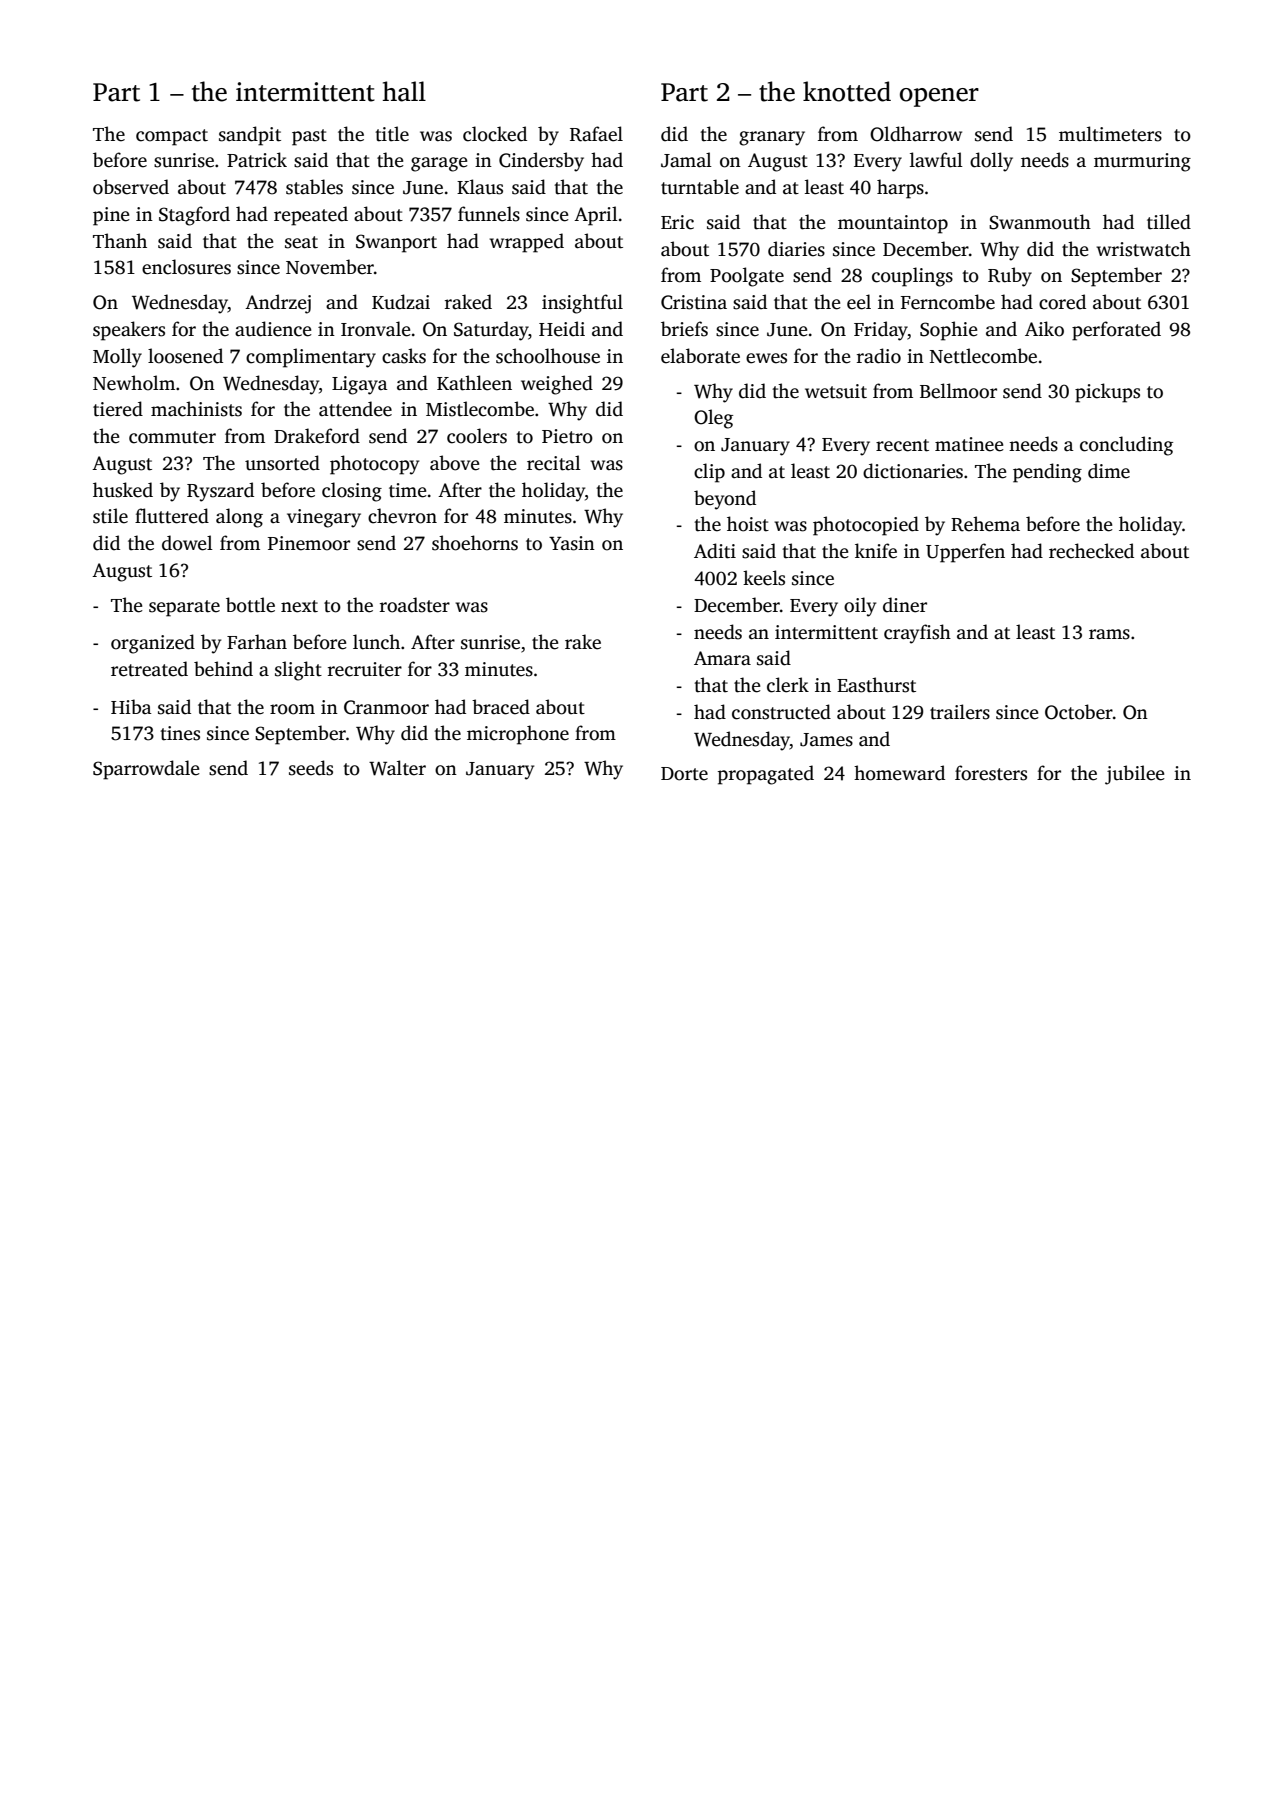 The width and height of the image is (1284, 1815). Describe the element at coordinates (1107, 393) in the image. I see `pickups` at that location.
